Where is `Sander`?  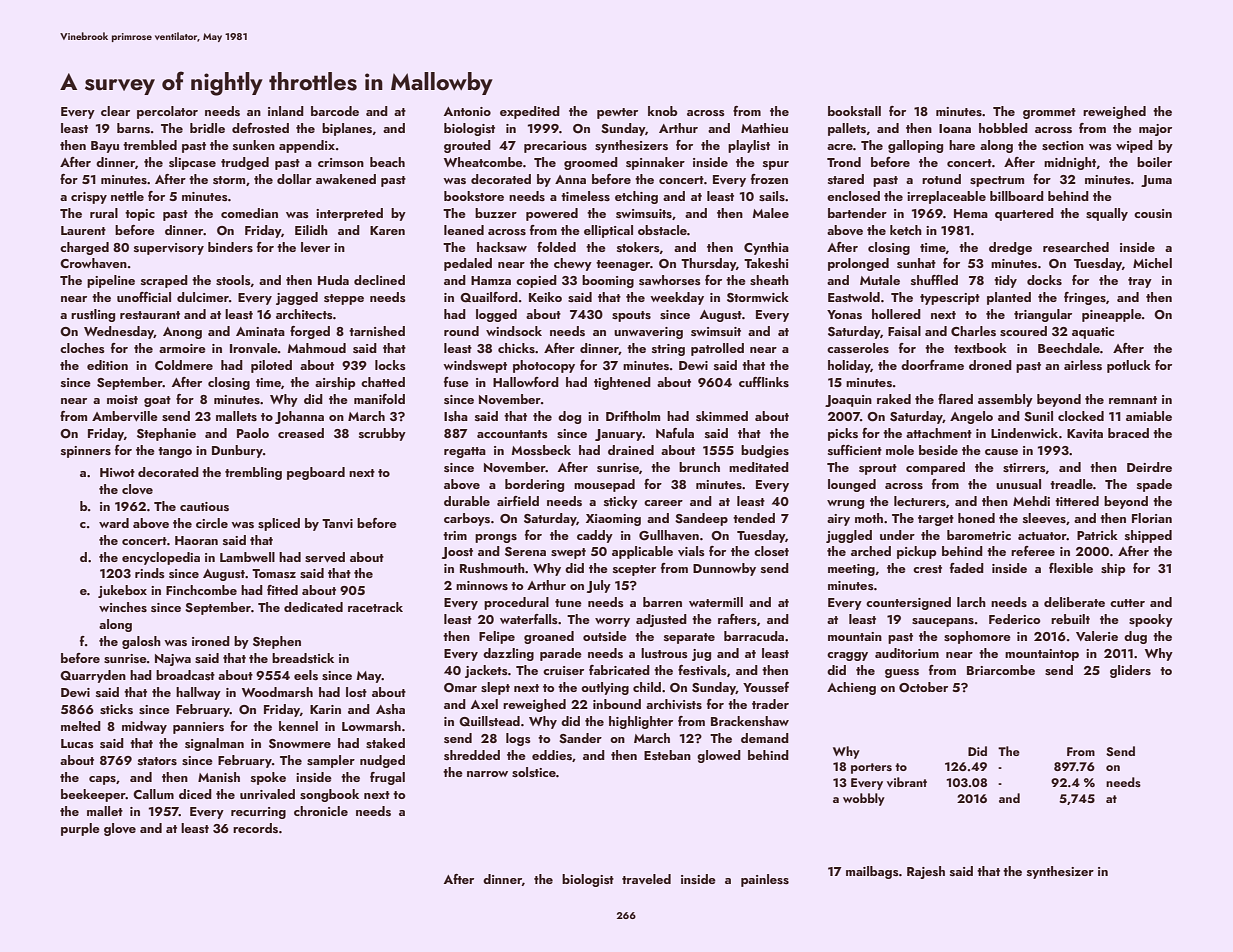 Sander is located at coordinates (580, 738).
